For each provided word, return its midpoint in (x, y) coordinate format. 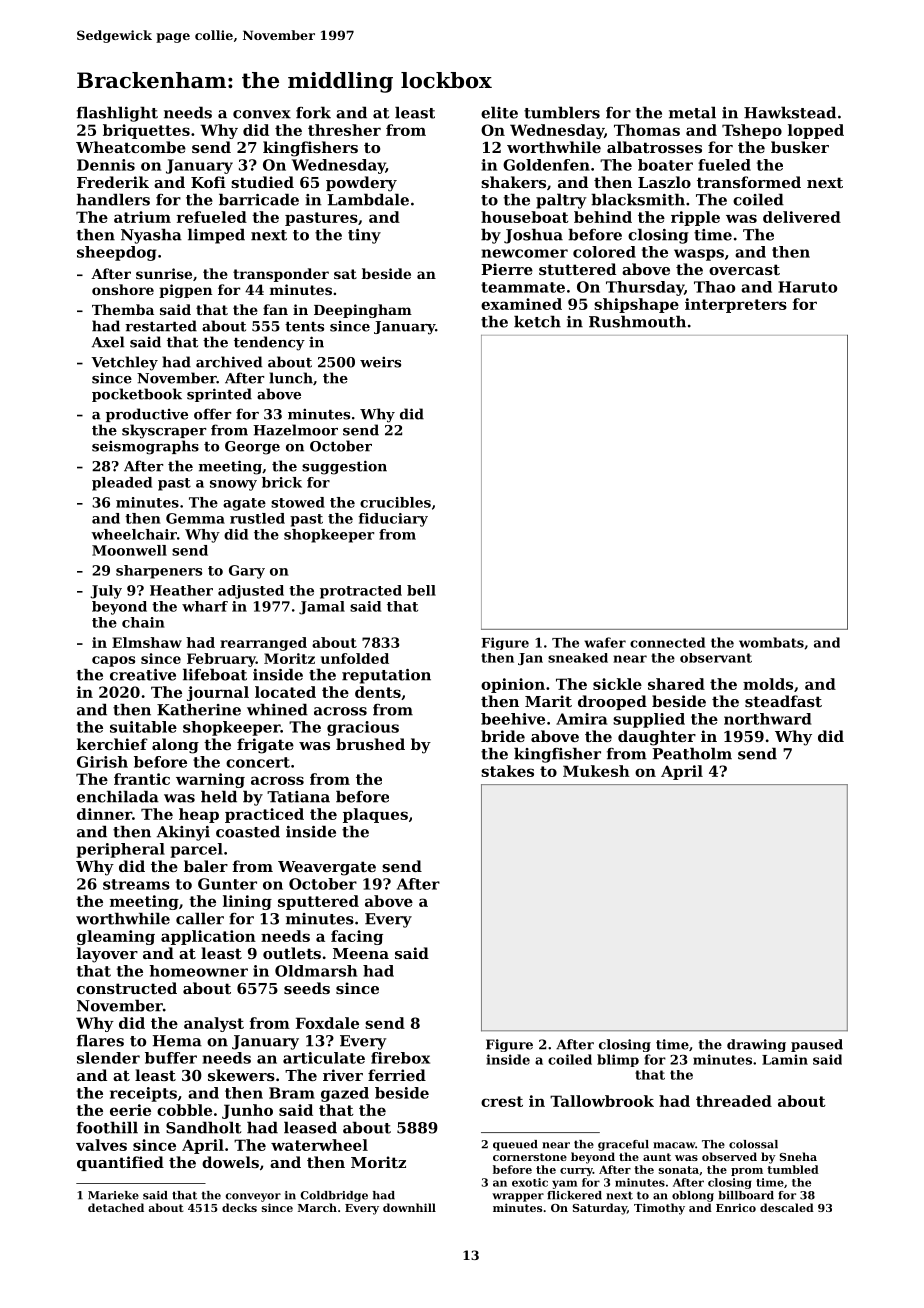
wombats (771, 642)
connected (667, 642)
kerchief (112, 744)
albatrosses (654, 147)
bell (421, 590)
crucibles (395, 502)
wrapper (518, 1197)
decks (239, 1207)
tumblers (562, 112)
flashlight (117, 114)
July (106, 592)
